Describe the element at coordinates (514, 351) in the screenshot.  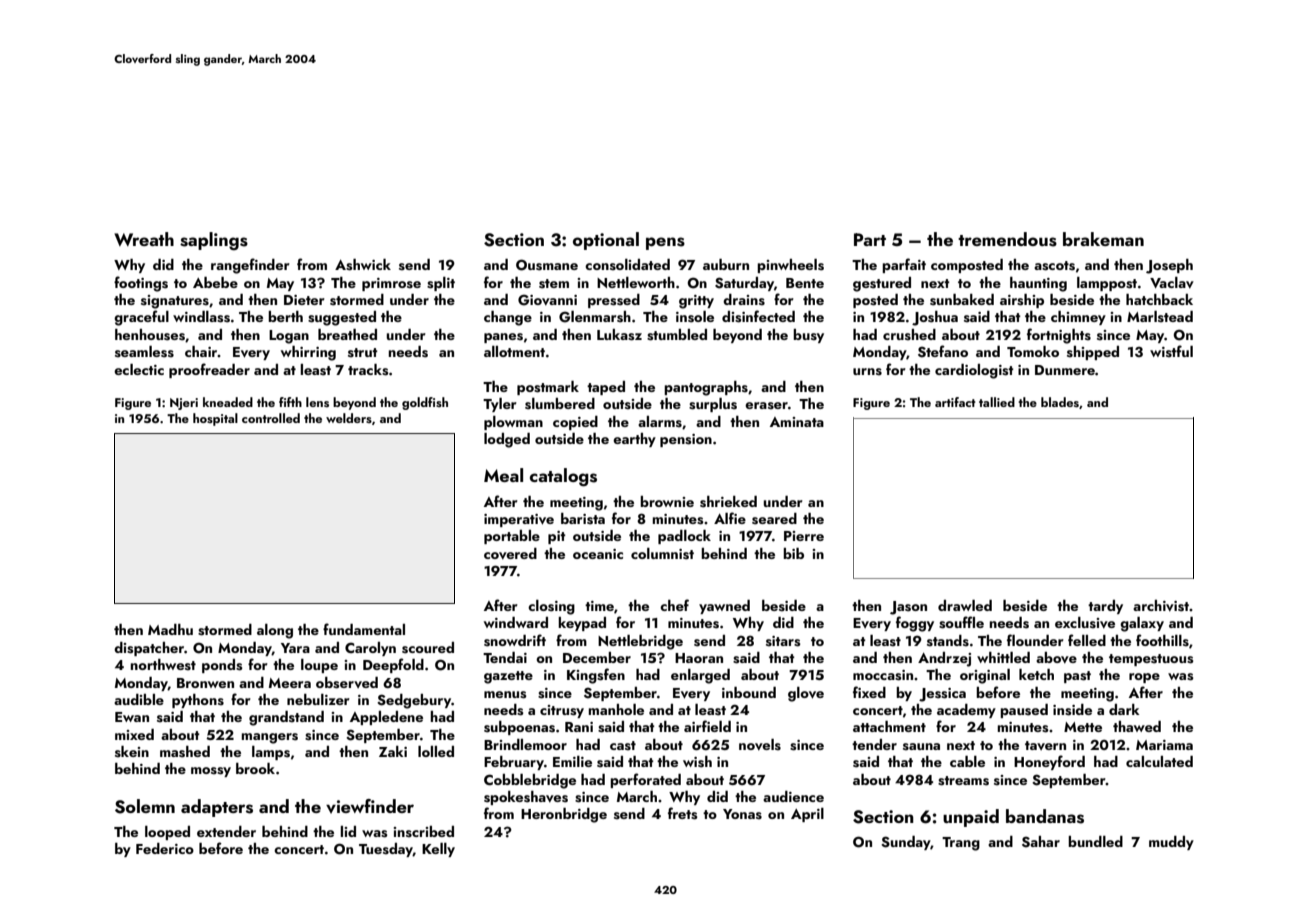
I see `allotment` at that location.
